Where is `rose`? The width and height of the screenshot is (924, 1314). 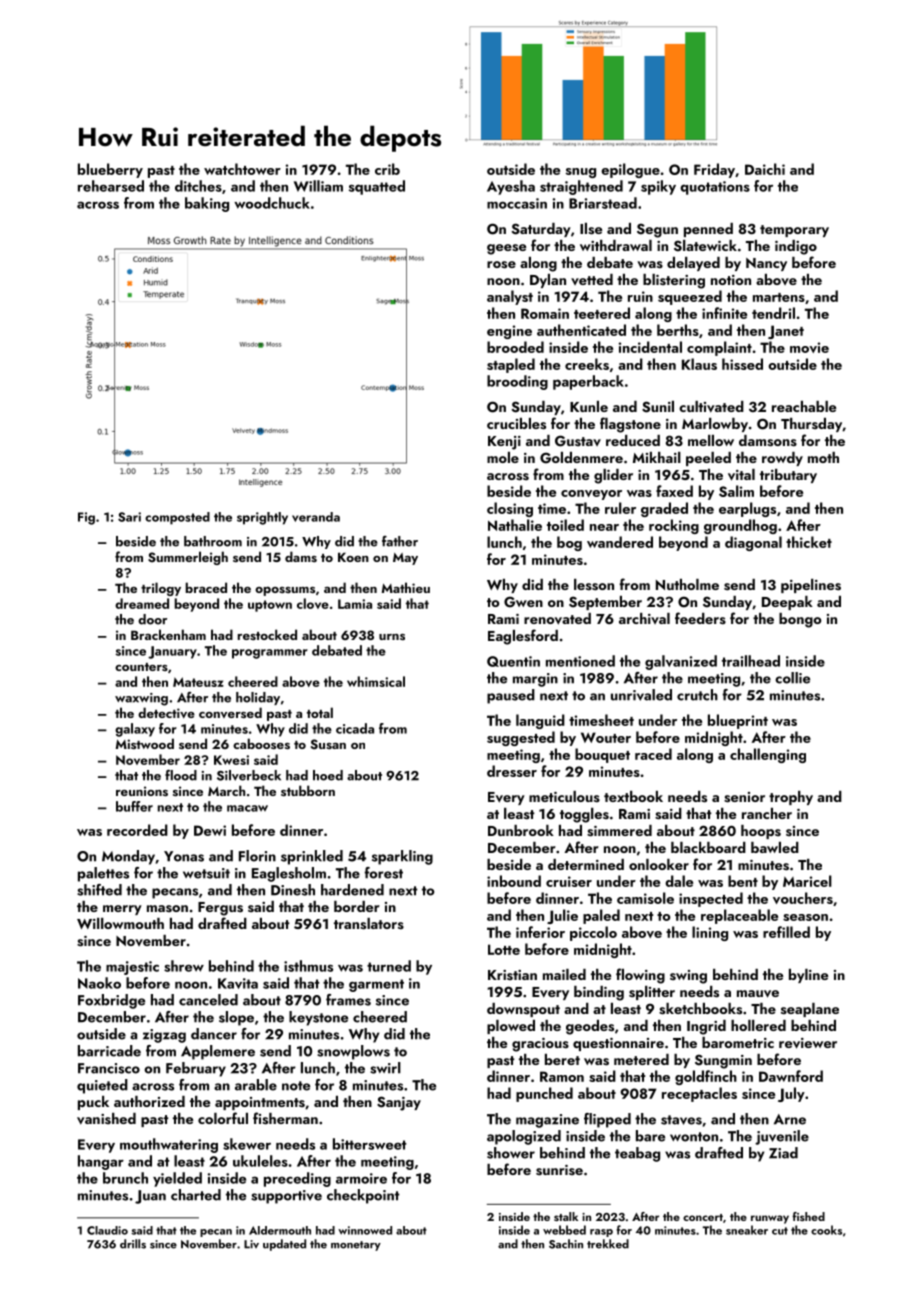
rose is located at coordinates (501, 265).
